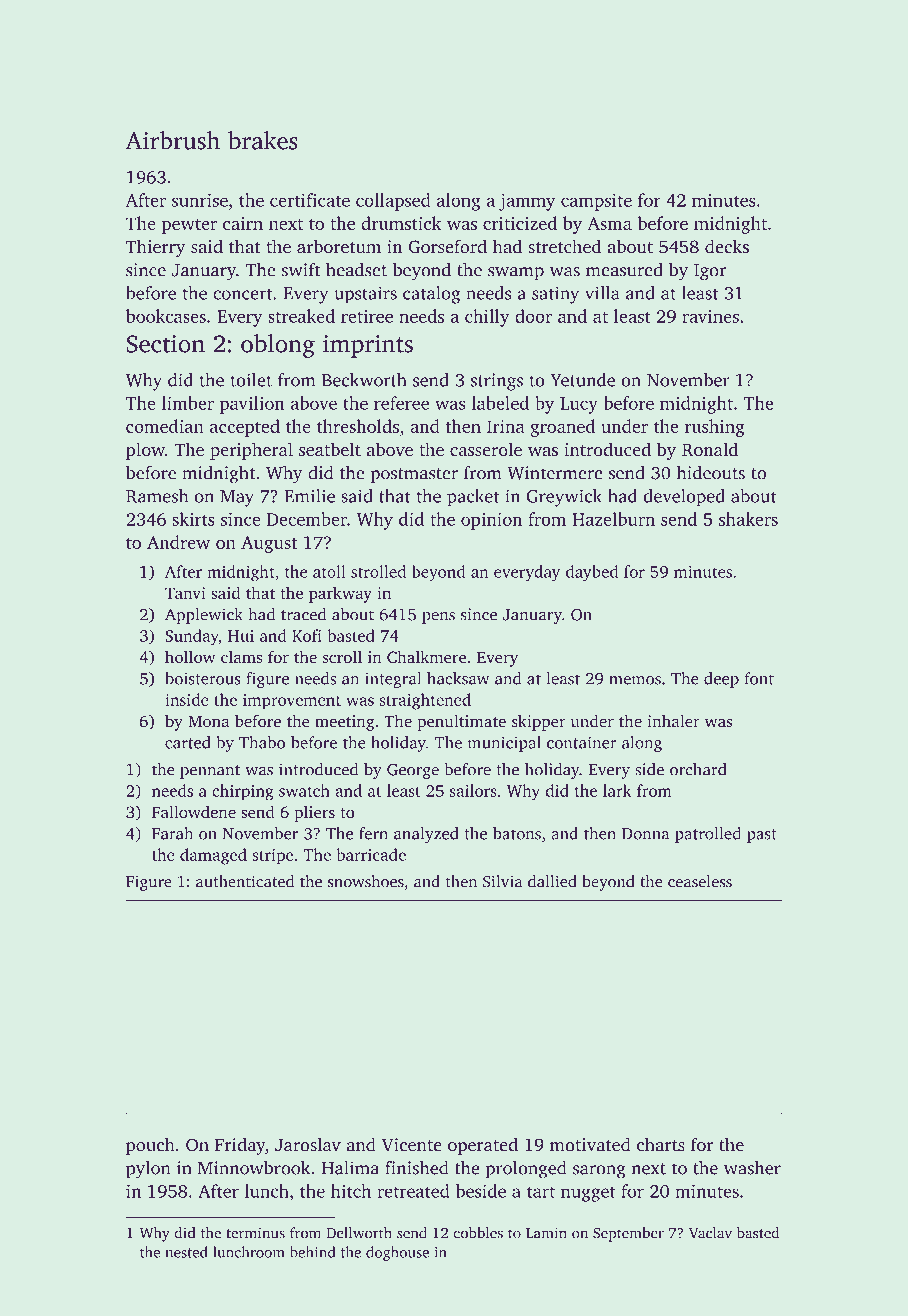 Image resolution: width=908 pixels, height=1316 pixels. What do you see at coordinates (710, 1233) in the screenshot?
I see `Vaclav` at bounding box center [710, 1233].
